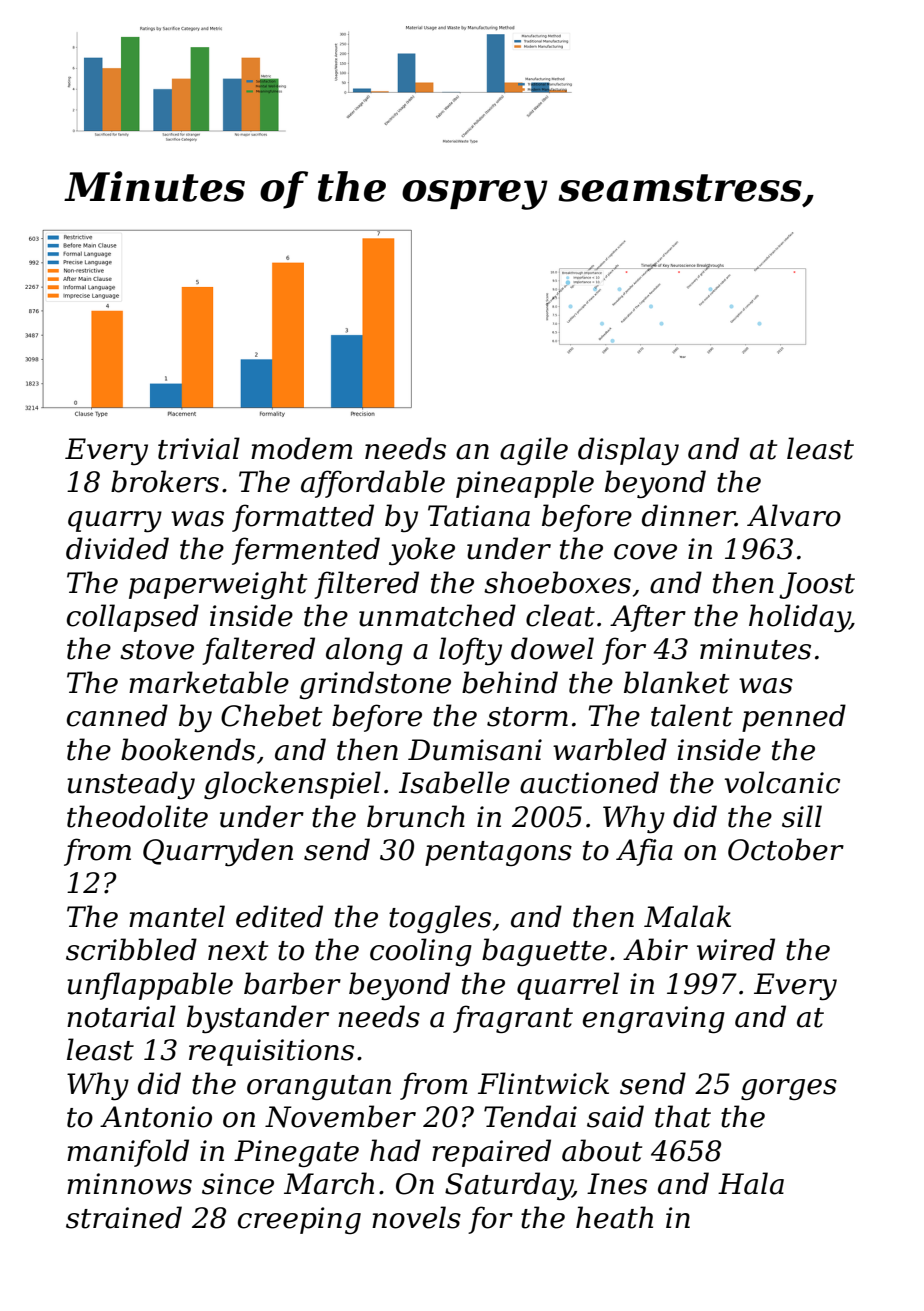 The width and height of the screenshot is (924, 1311). Describe the element at coordinates (199, 448) in the screenshot. I see `trivial` at that location.
